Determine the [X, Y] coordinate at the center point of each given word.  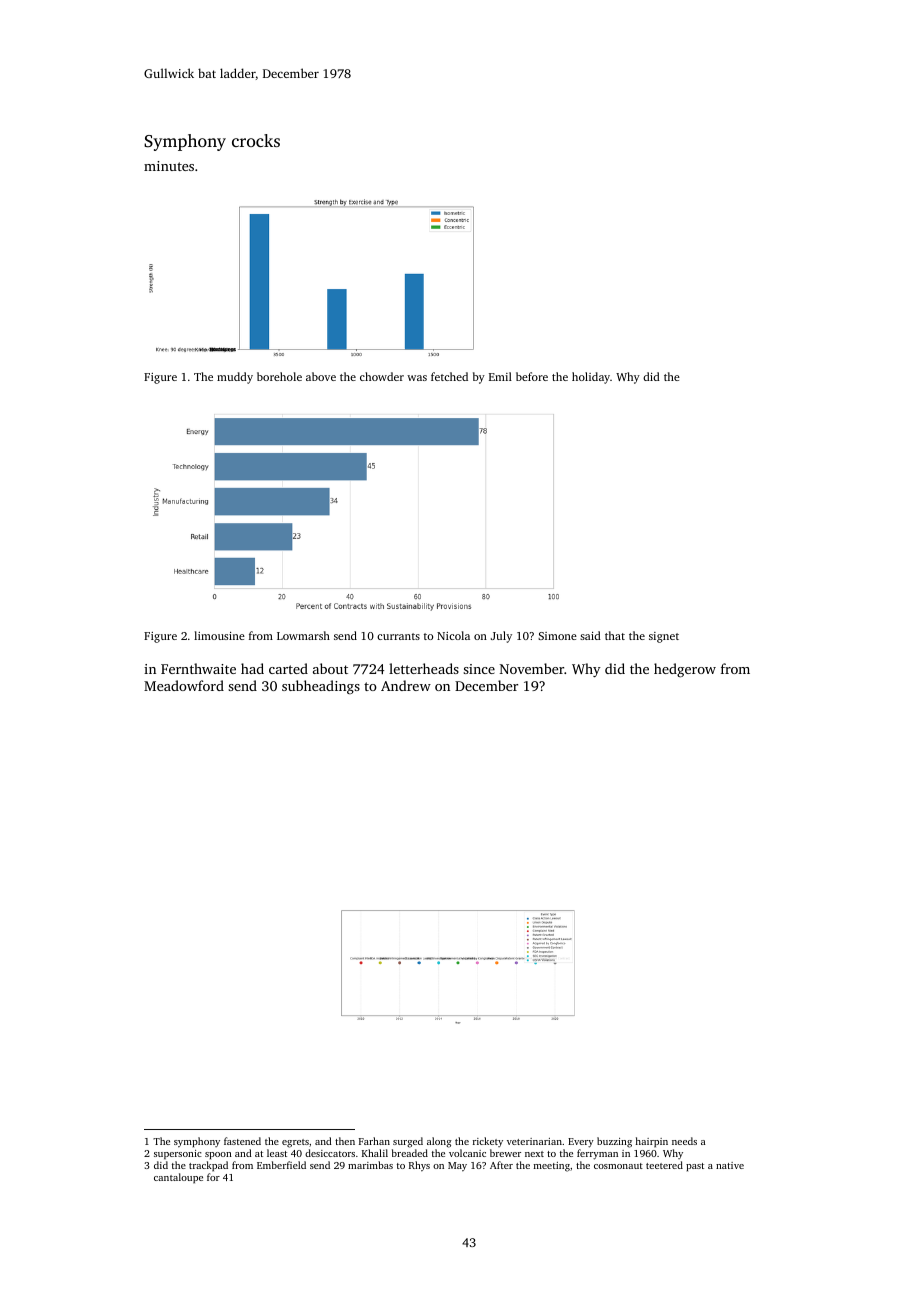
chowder [382, 376]
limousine [219, 635]
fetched [449, 376]
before [532, 376]
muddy [235, 378]
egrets [295, 1143]
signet [664, 637]
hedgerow [685, 670]
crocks [256, 140]
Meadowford [184, 685]
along [439, 1142]
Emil [500, 376]
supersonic [178, 1155]
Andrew [406, 685]
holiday [591, 378]
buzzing [614, 1142]
